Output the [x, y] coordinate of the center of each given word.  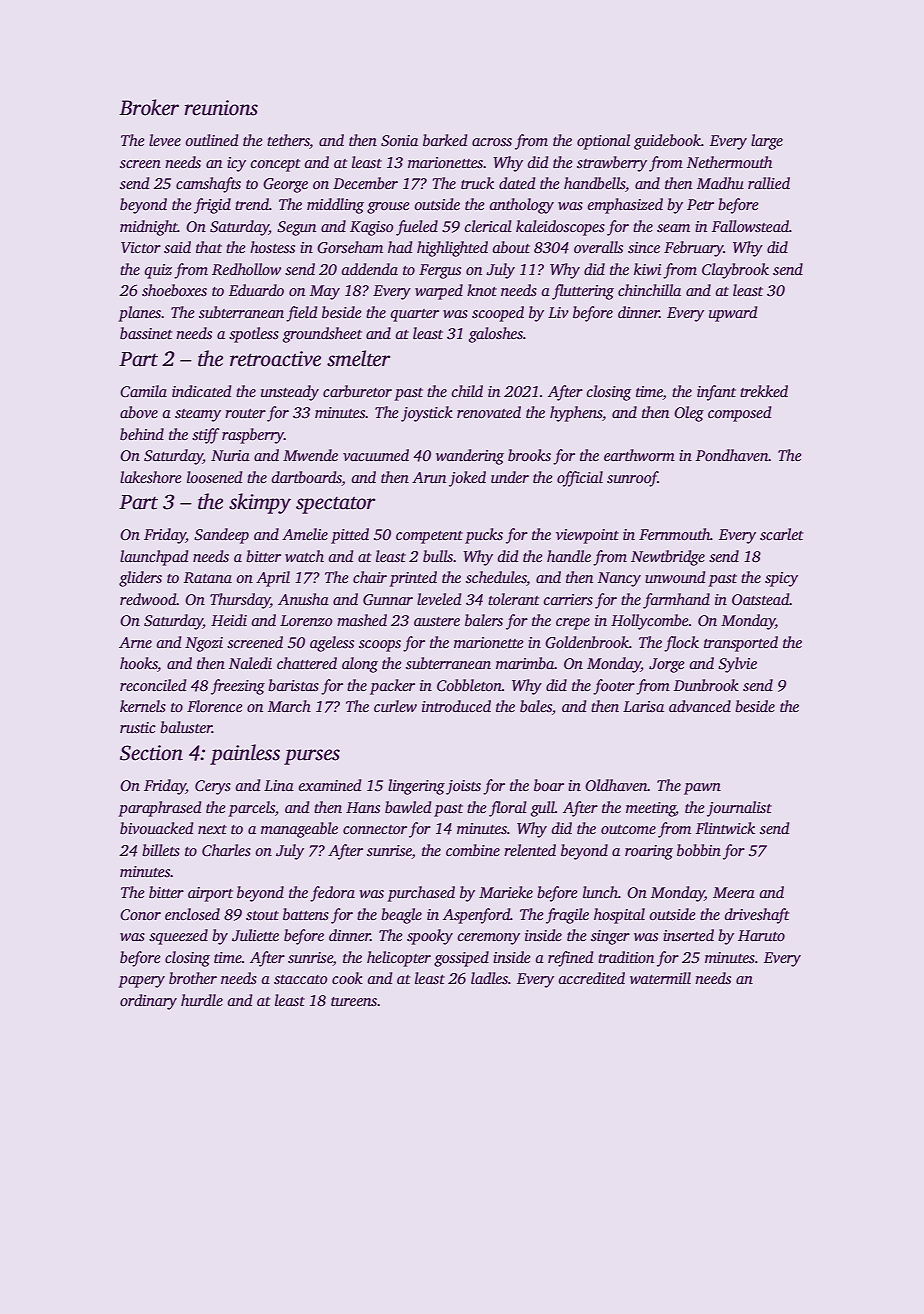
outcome [628, 829]
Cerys [213, 787]
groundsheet [322, 335]
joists [463, 787]
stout [262, 916]
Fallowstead [750, 226]
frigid [212, 206]
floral [508, 809]
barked [445, 140]
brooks [529, 455]
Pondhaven [732, 455]
